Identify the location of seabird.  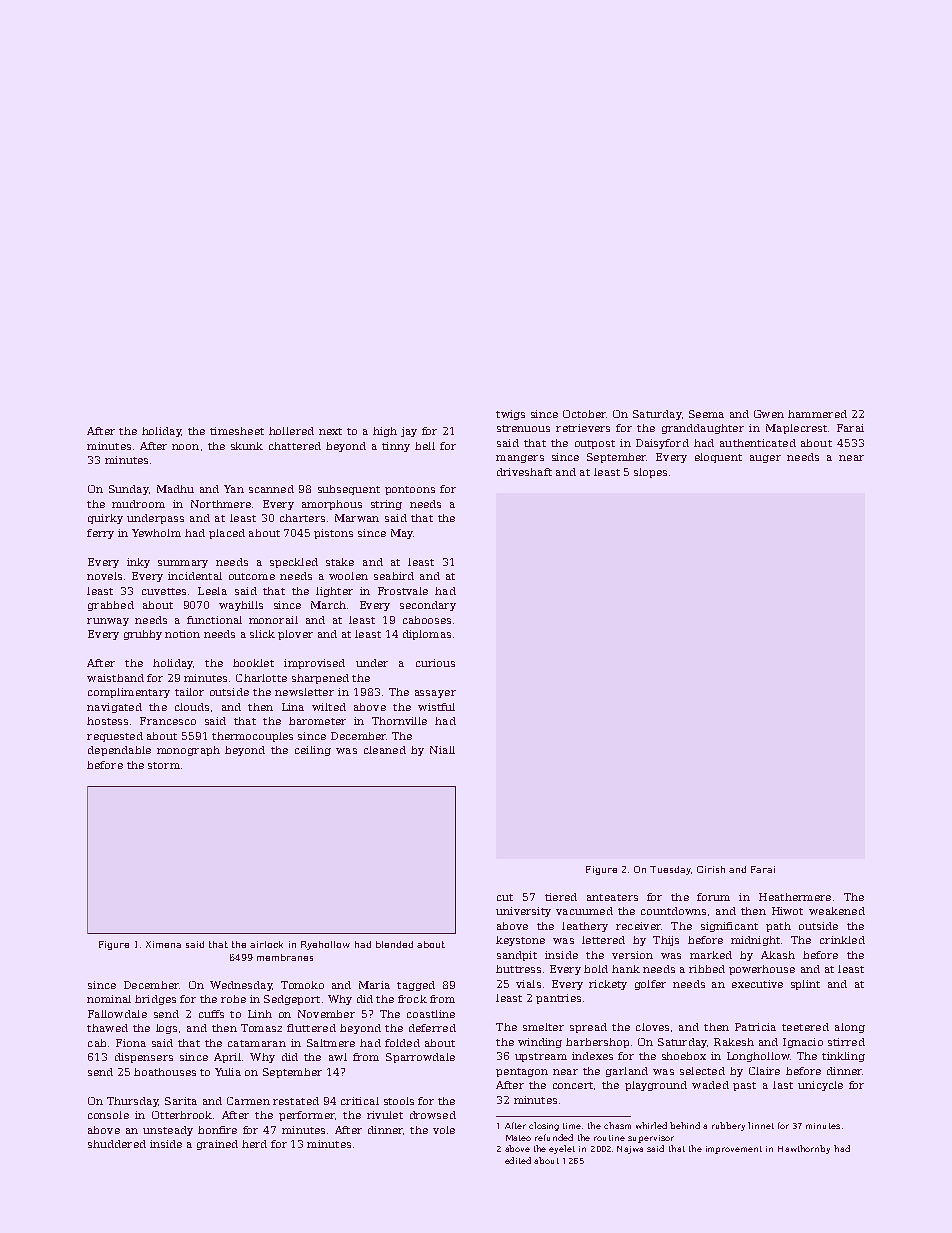
(394, 576).
